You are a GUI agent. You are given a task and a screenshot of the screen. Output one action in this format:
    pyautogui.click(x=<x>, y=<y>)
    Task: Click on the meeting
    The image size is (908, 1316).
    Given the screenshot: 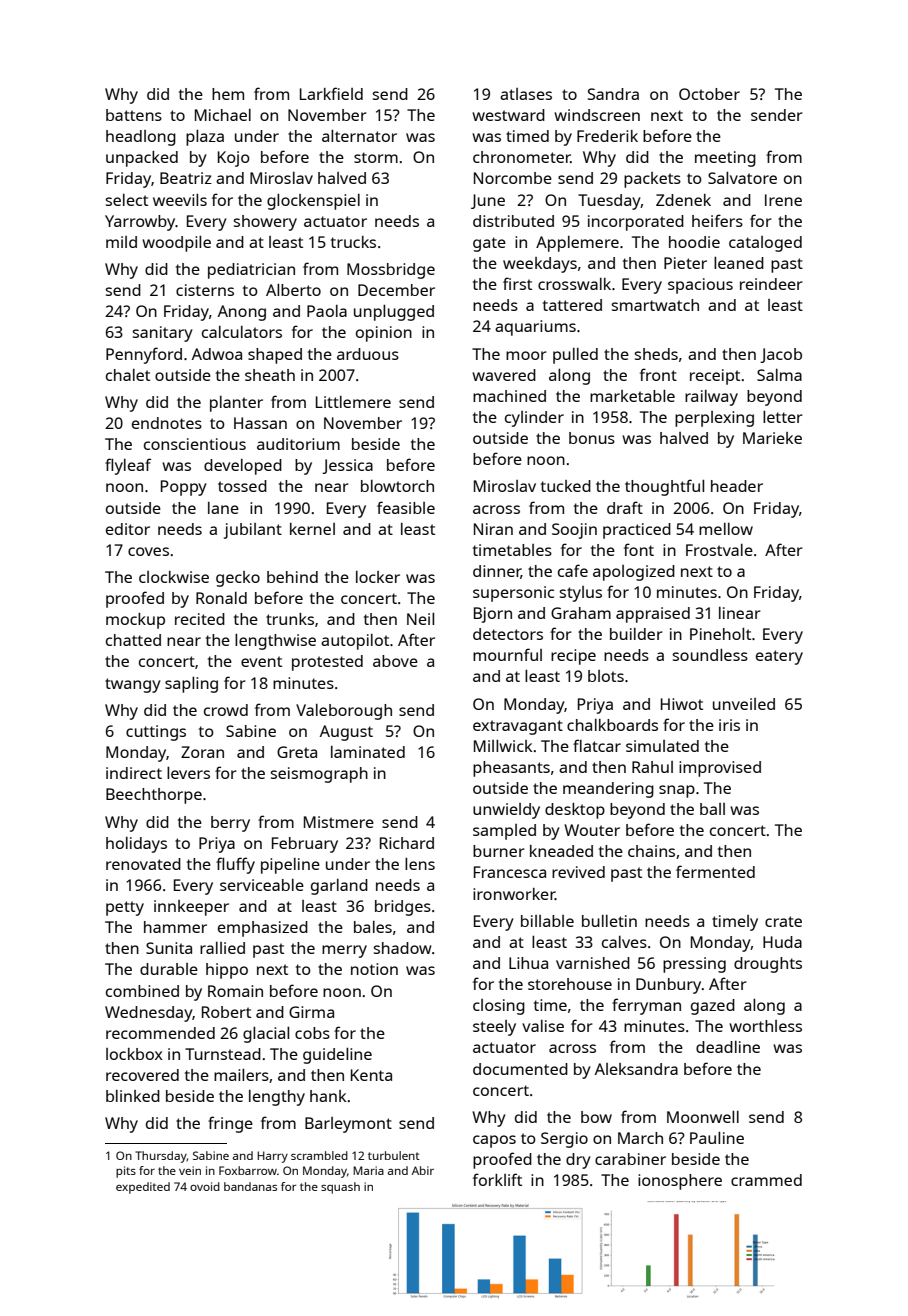 What is the action you would take?
    pyautogui.click(x=725, y=159)
